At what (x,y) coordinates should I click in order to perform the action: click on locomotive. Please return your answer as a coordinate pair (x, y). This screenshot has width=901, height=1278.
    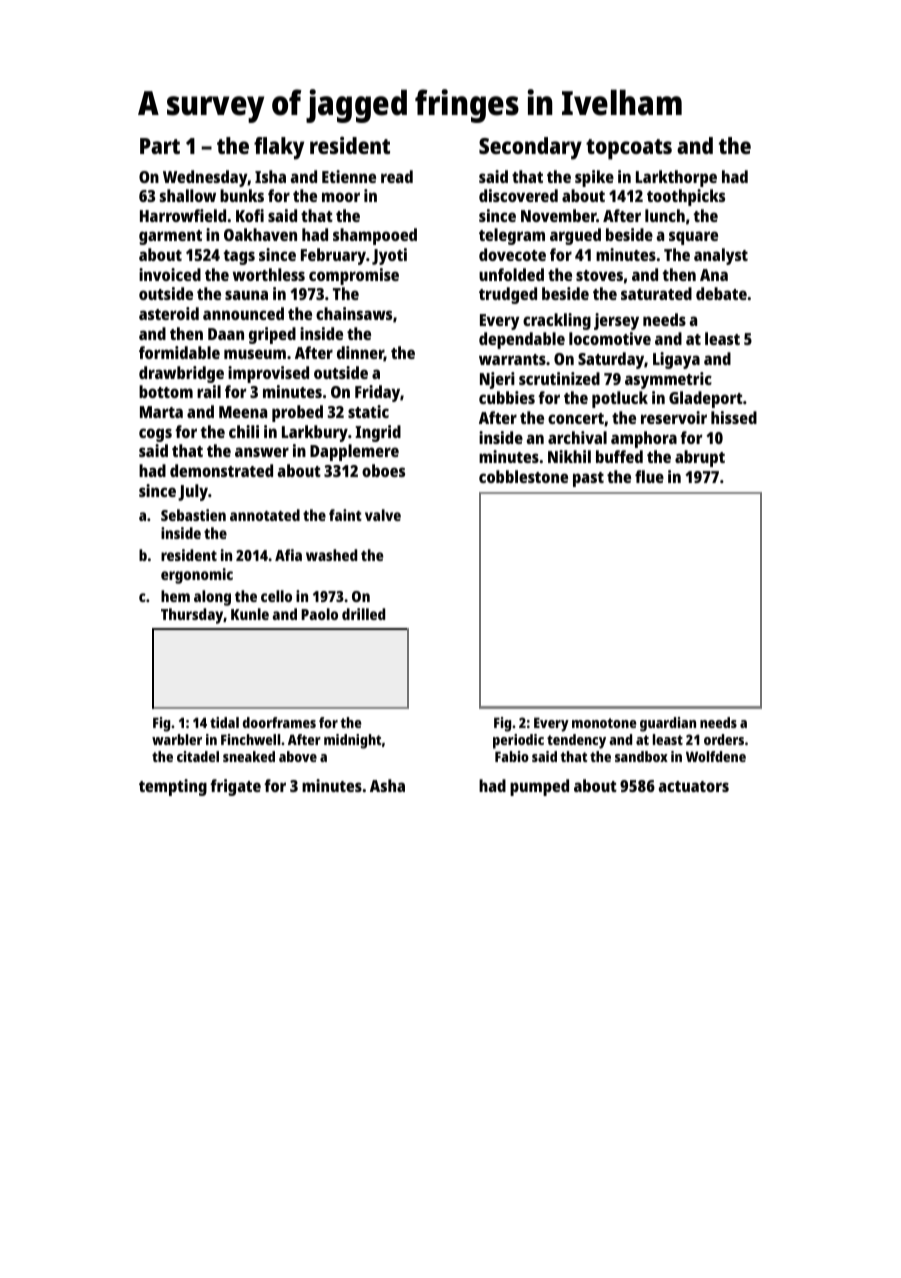
    Looking at the image, I should click on (610, 338).
